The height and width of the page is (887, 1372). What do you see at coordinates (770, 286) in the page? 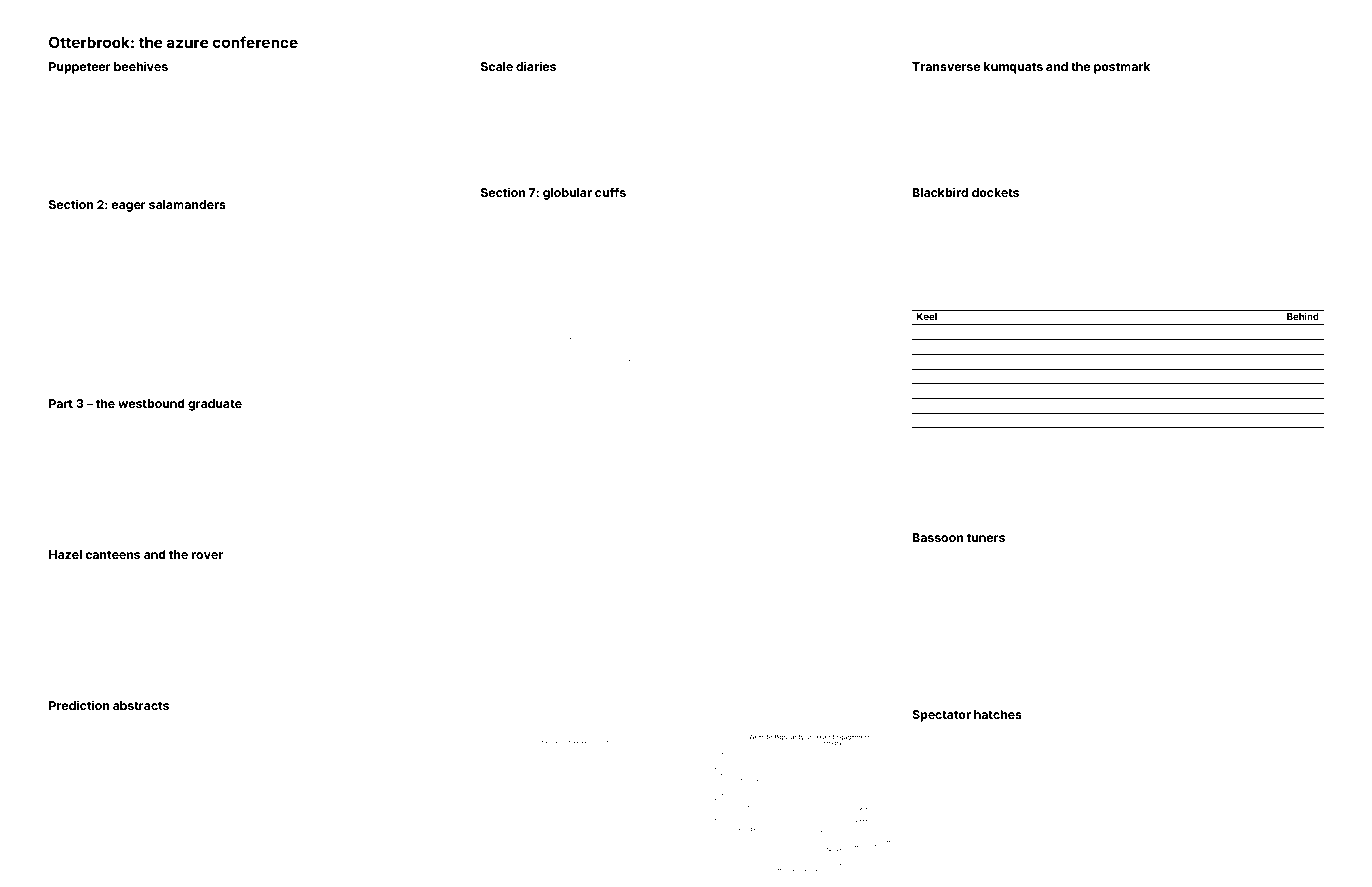
I see `stretchy` at bounding box center [770, 286].
